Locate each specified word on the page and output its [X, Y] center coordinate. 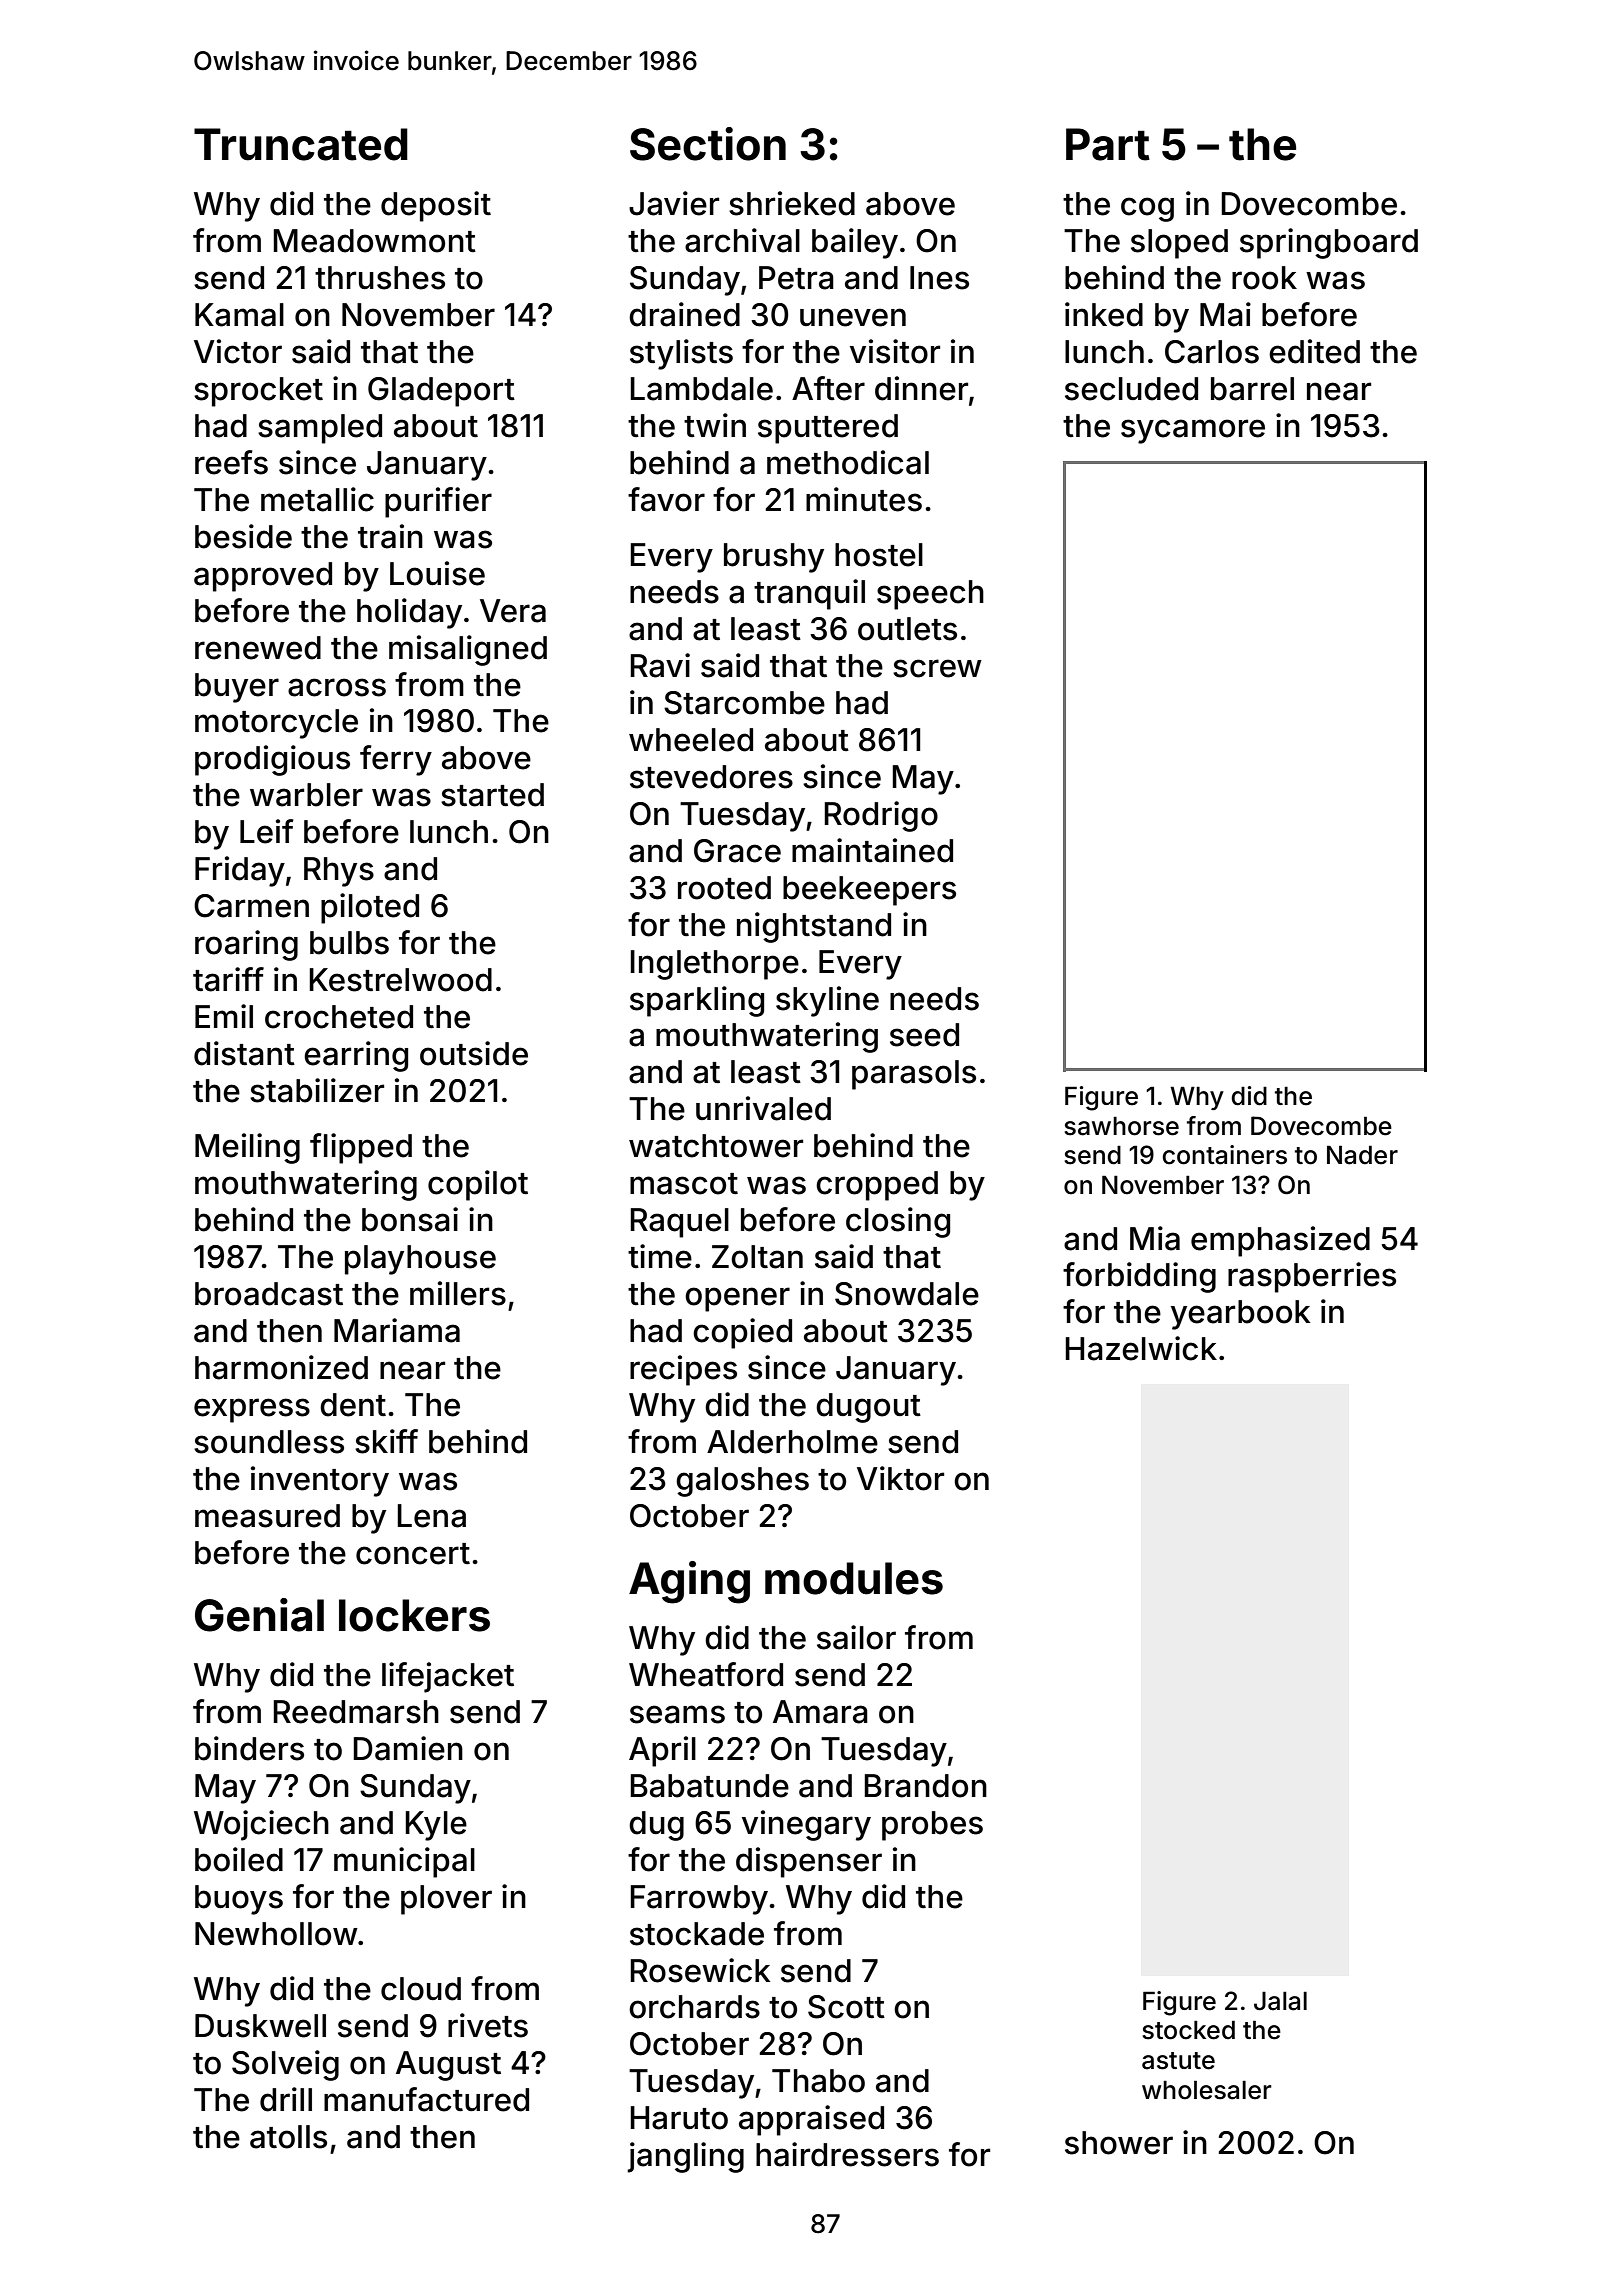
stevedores [711, 777]
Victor [238, 351]
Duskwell [260, 2026]
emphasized [1280, 1241]
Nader [1362, 1155]
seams [677, 1714]
